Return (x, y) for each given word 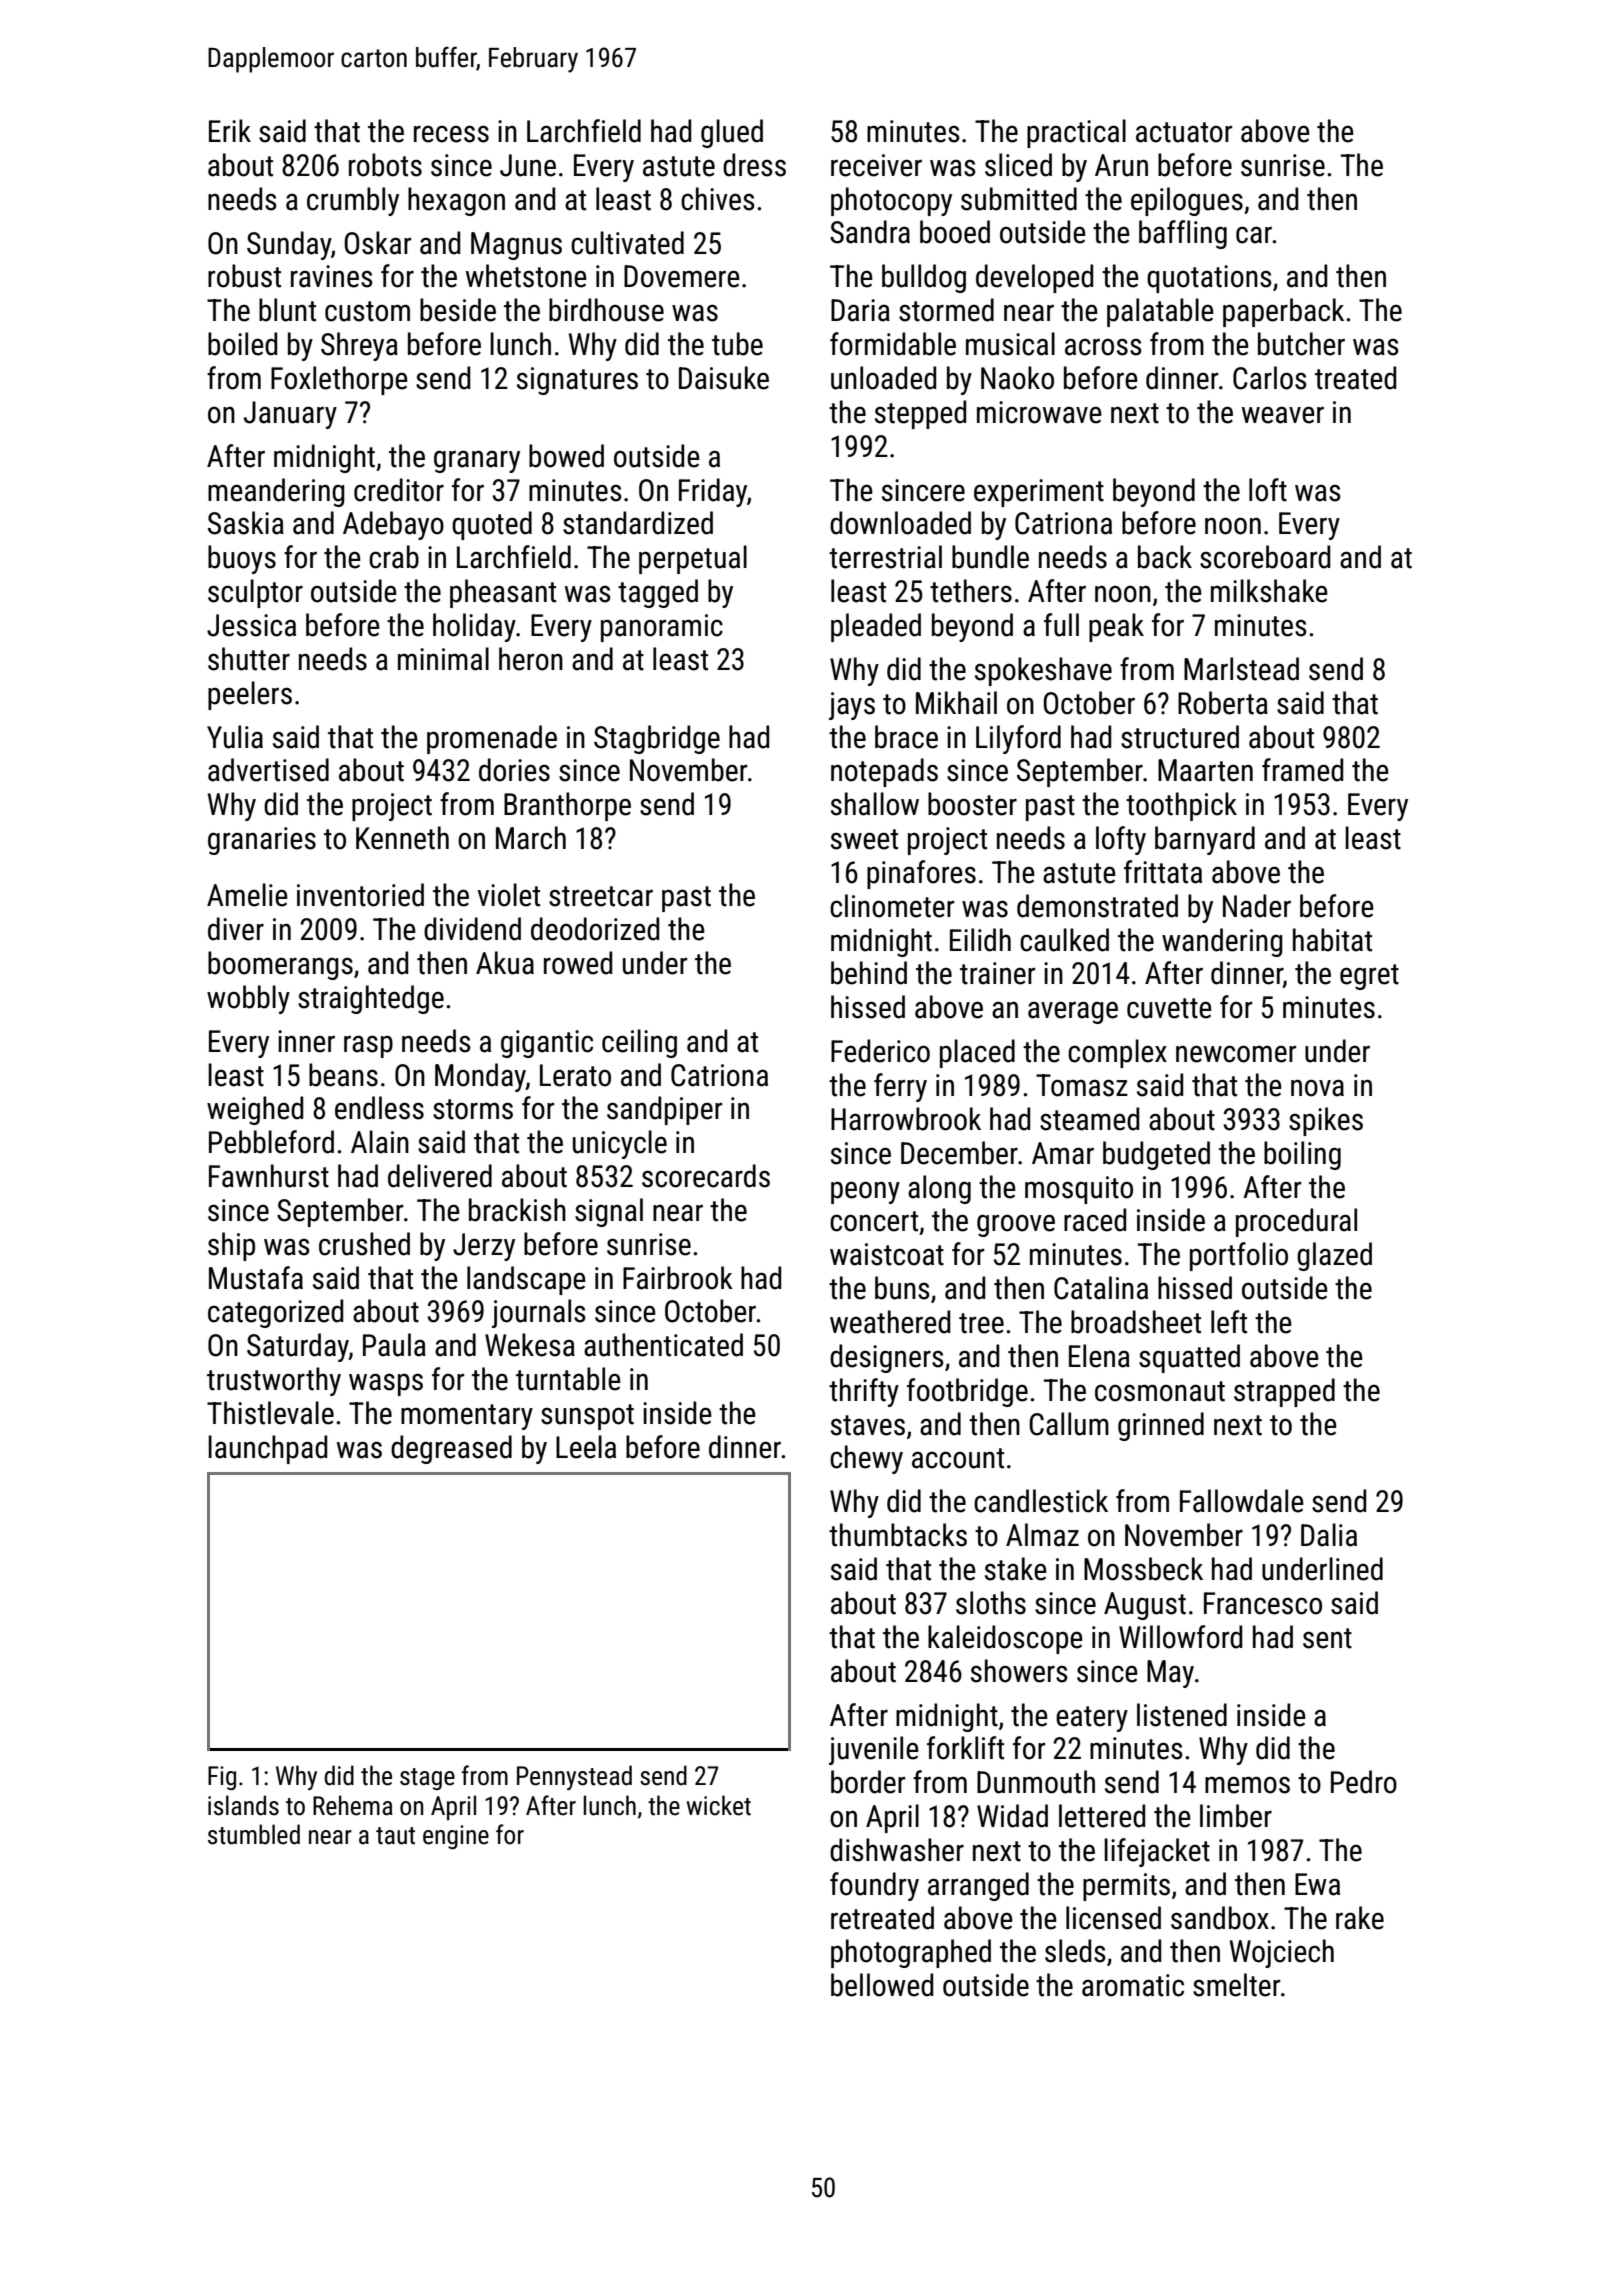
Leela (586, 1447)
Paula (394, 1345)
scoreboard (1265, 557)
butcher (1301, 344)
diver (236, 929)
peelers (250, 695)
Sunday (289, 245)
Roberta (1223, 703)
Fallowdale (1242, 1501)
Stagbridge (657, 739)
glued (732, 133)
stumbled (254, 1834)
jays (852, 706)
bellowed (882, 1985)
